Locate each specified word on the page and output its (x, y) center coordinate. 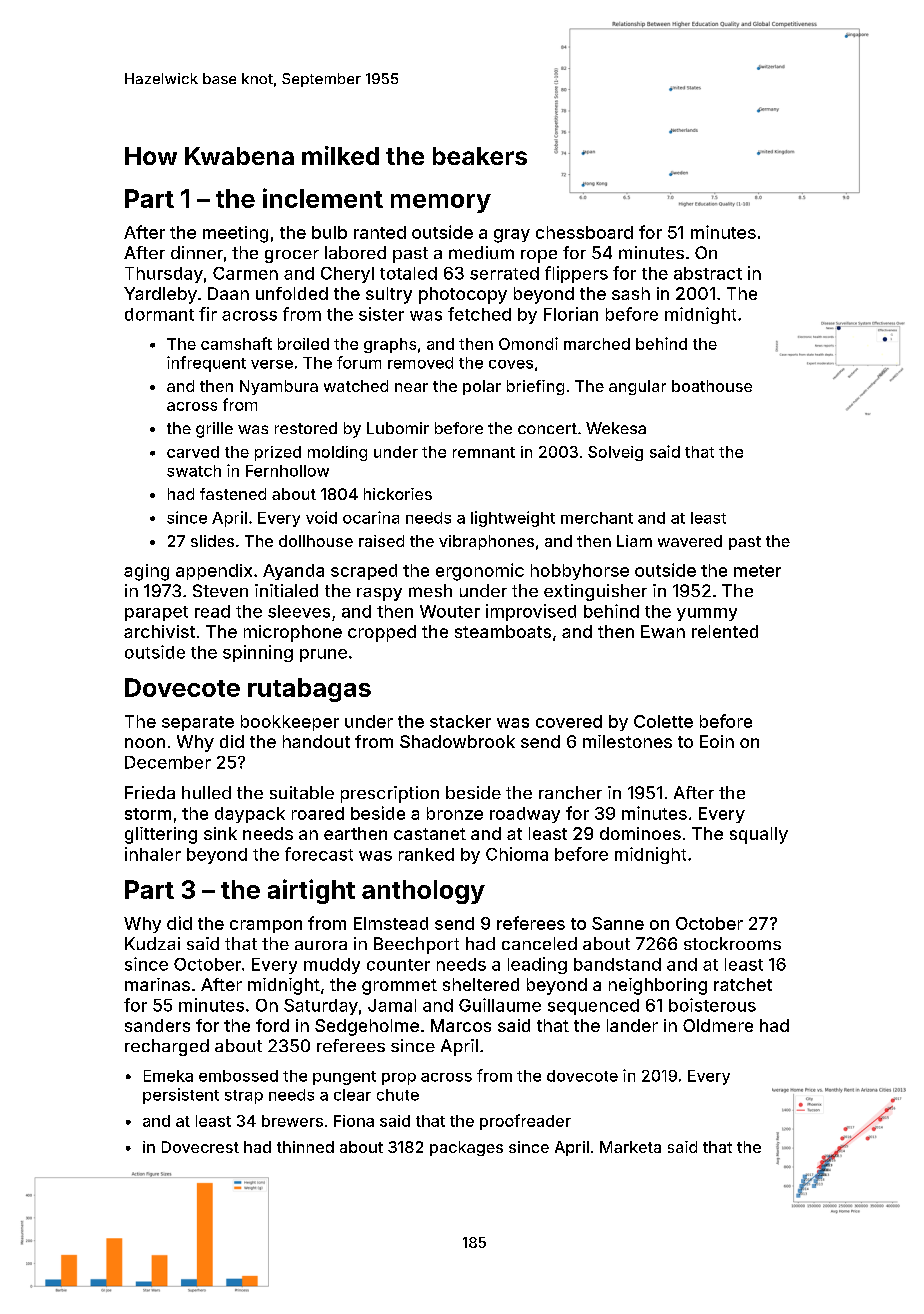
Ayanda (293, 572)
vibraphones (486, 542)
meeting (235, 234)
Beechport (416, 945)
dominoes (640, 833)
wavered (690, 541)
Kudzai (152, 943)
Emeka (168, 1076)
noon (145, 743)
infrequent (206, 364)
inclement (323, 198)
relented (725, 631)
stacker (460, 721)
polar (482, 387)
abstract (708, 273)
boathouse (712, 386)
